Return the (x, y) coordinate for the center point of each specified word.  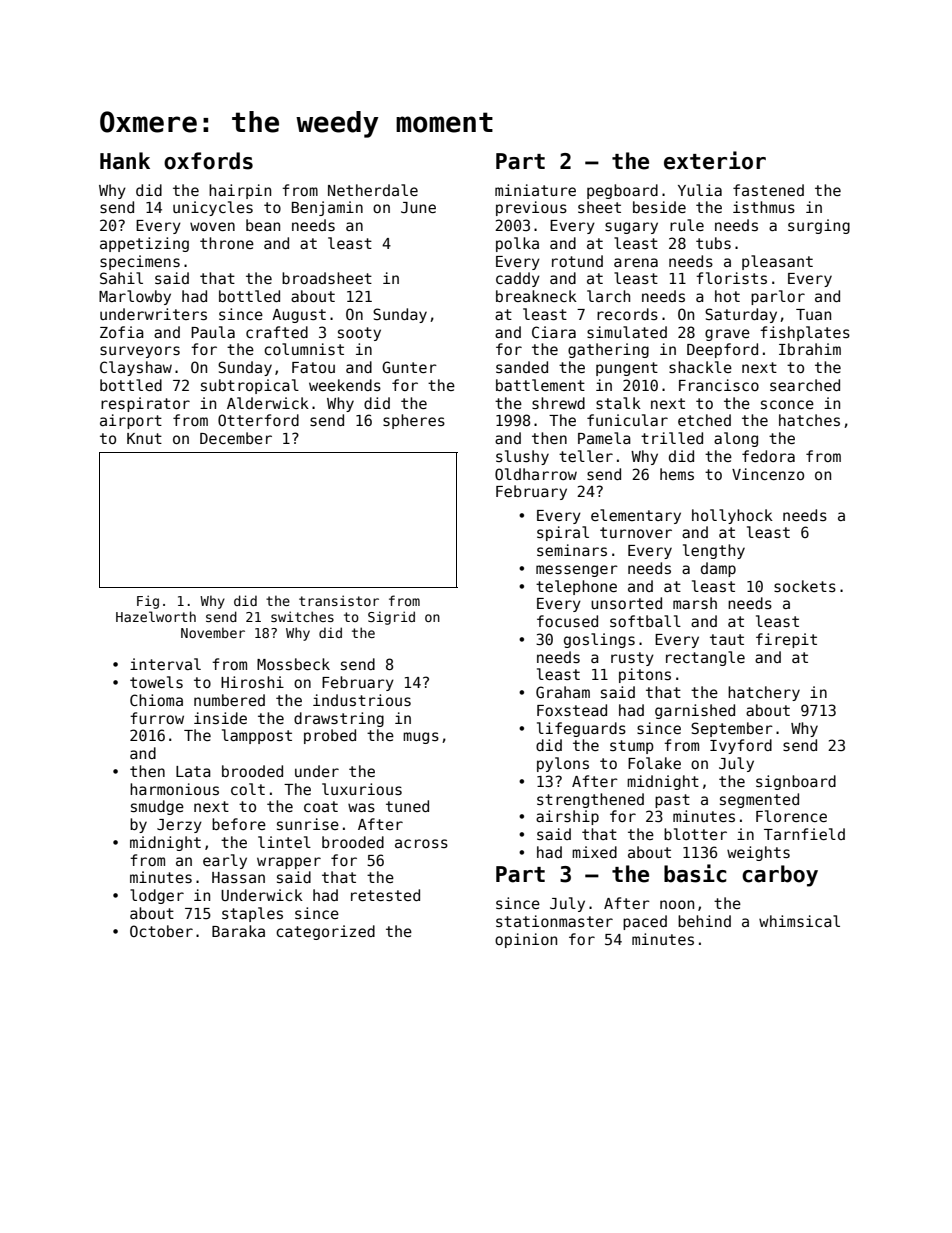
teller (586, 456)
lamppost (257, 736)
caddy (518, 279)
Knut (144, 438)
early (225, 861)
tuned (407, 806)
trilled (672, 438)
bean (263, 225)
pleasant (777, 262)
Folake (654, 763)
